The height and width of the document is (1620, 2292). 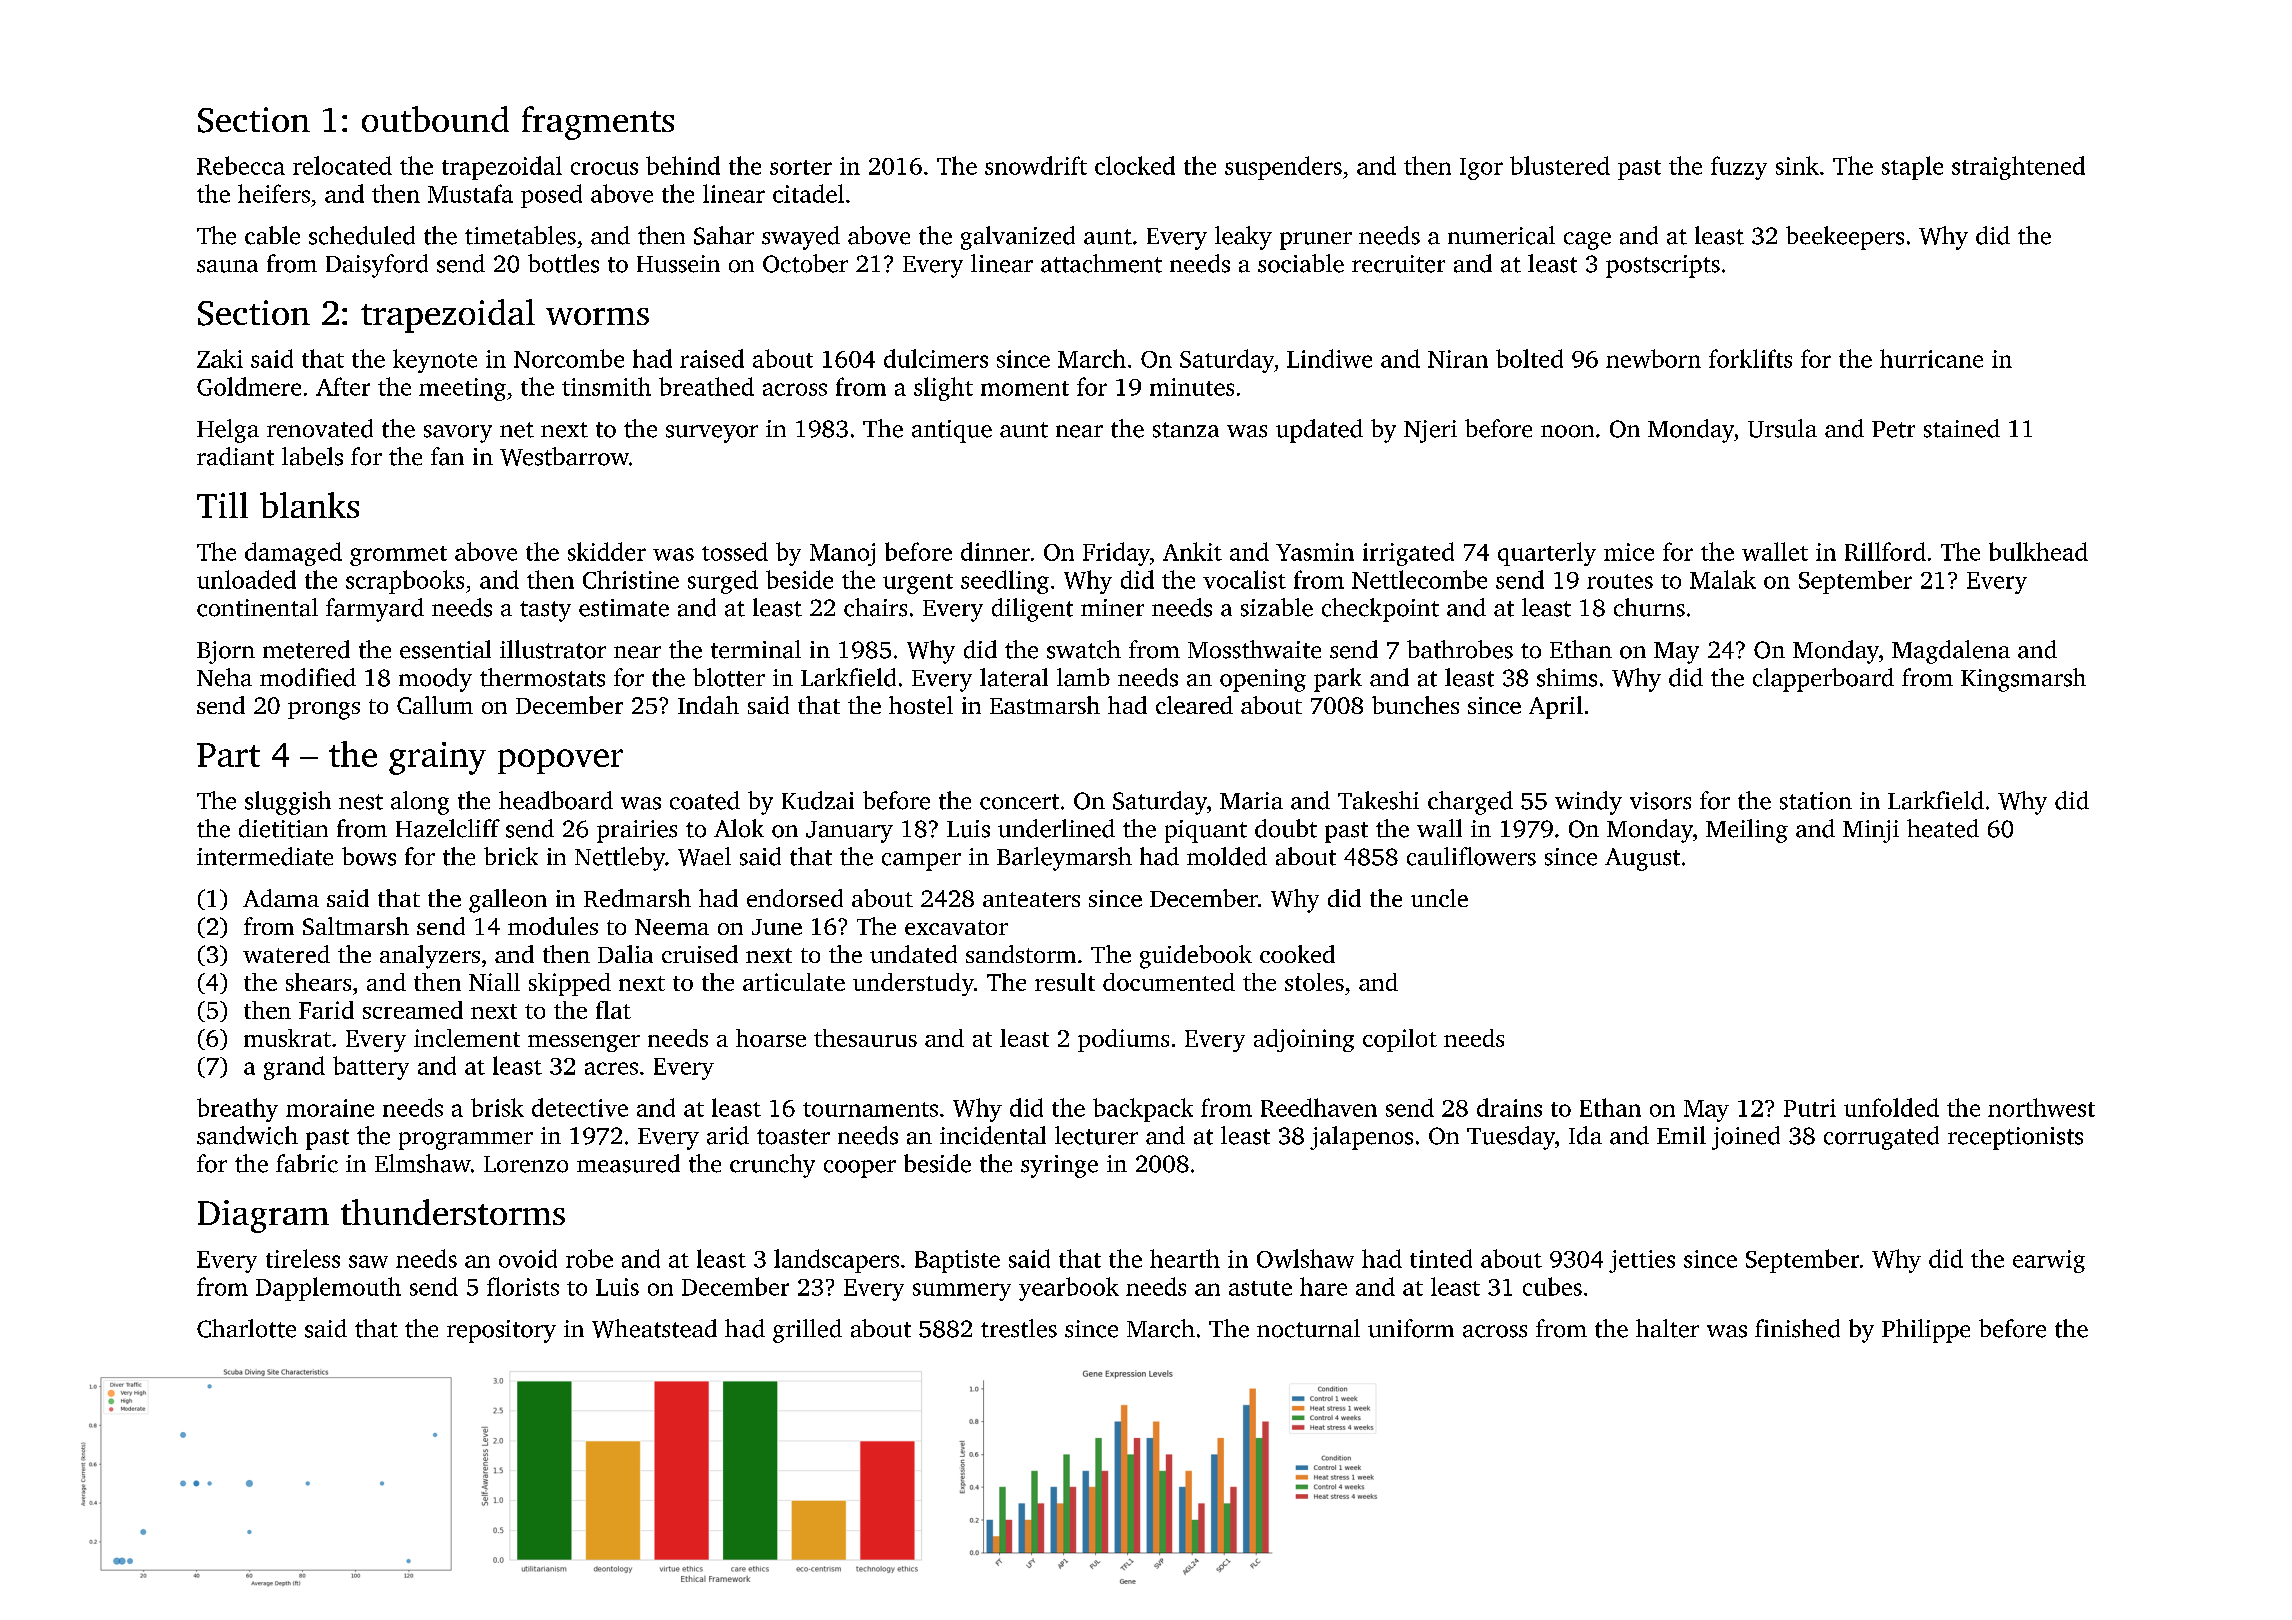 What do you see at coordinates (324, 711) in the document?
I see `prongs` at bounding box center [324, 711].
